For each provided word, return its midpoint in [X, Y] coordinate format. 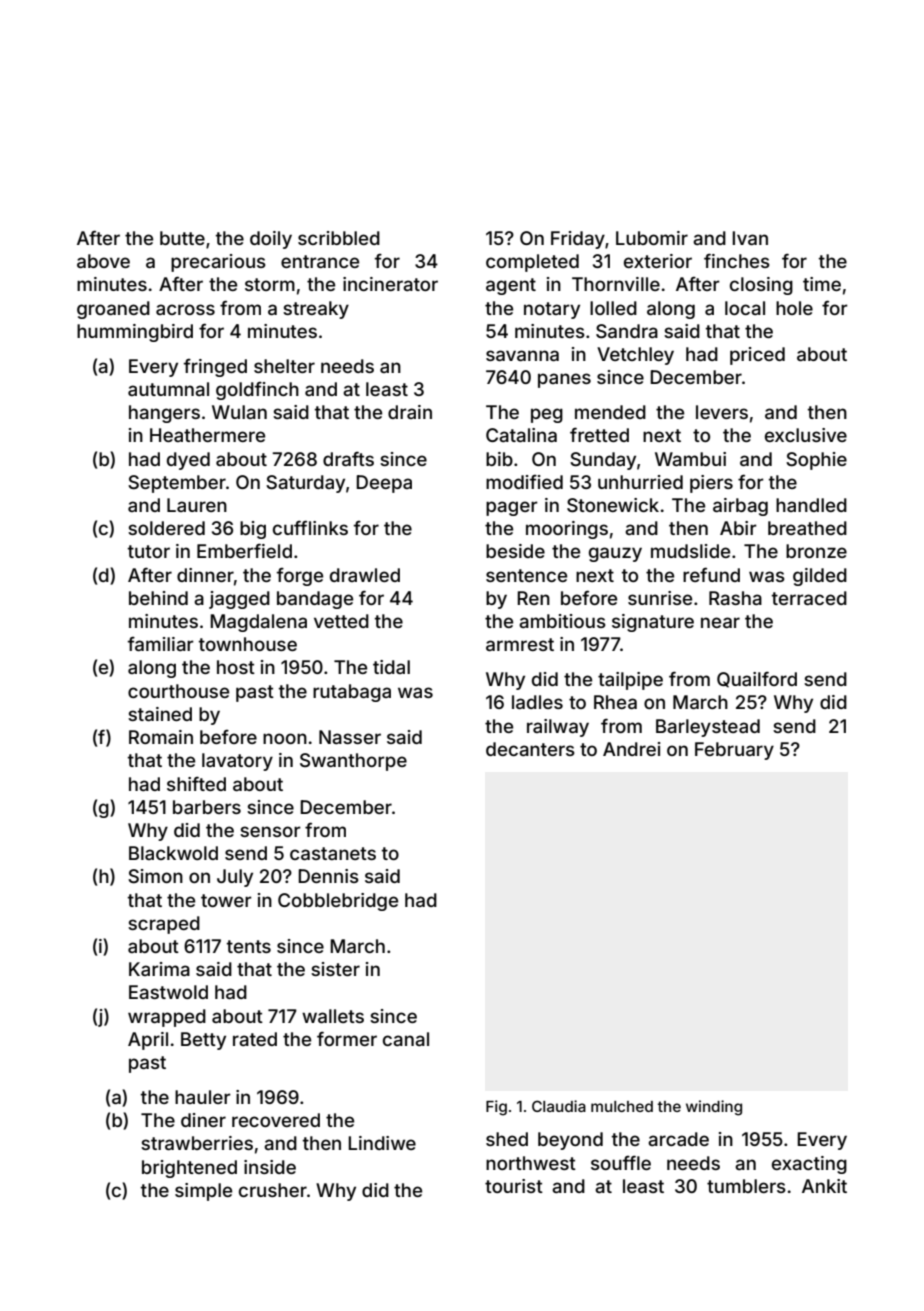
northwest [531, 1163]
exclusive [806, 435]
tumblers [746, 1186]
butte [182, 238]
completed [532, 263]
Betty [203, 1041]
